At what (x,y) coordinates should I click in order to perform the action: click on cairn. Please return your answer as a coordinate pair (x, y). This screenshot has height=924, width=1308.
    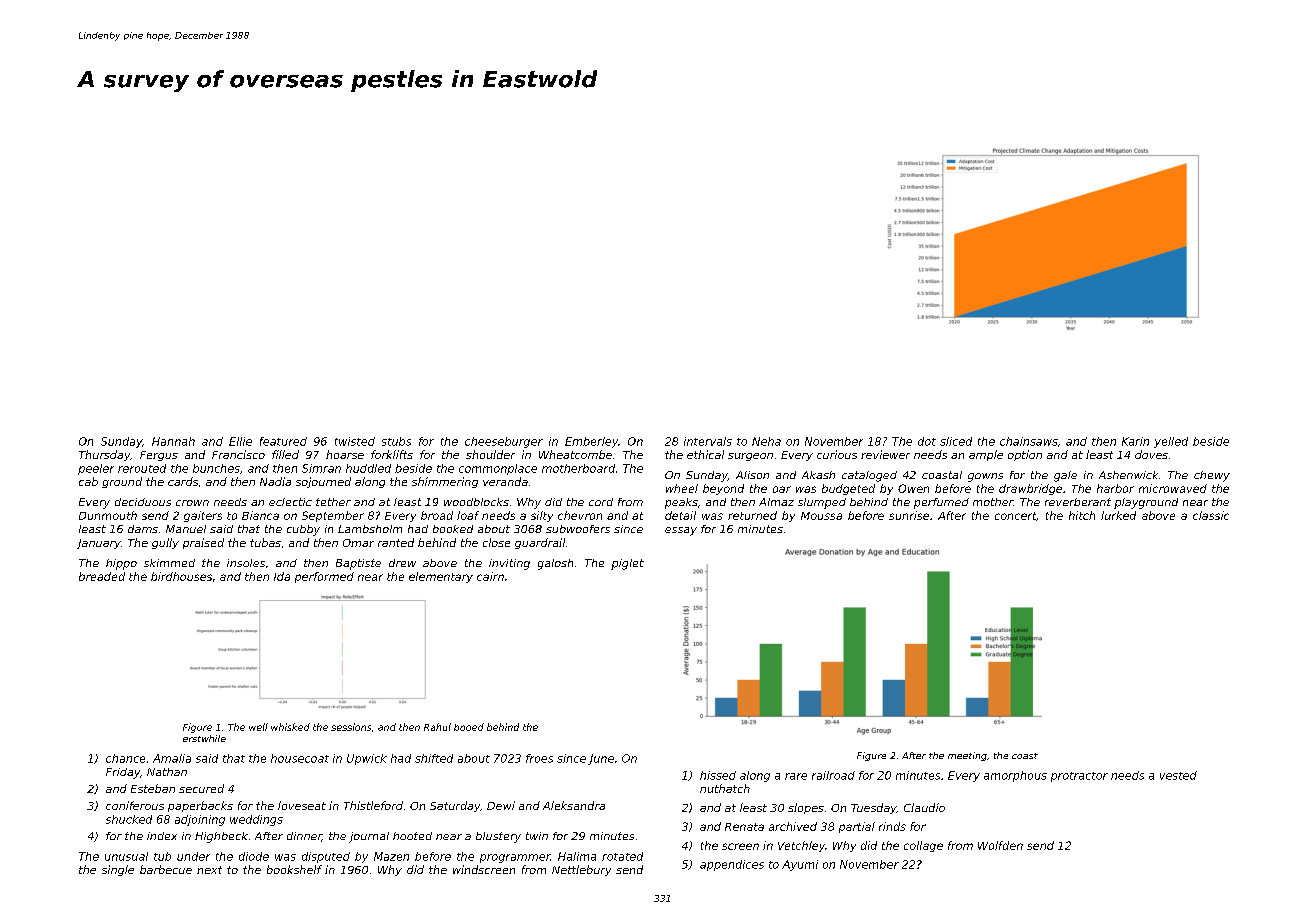
    Looking at the image, I should click on (490, 576).
